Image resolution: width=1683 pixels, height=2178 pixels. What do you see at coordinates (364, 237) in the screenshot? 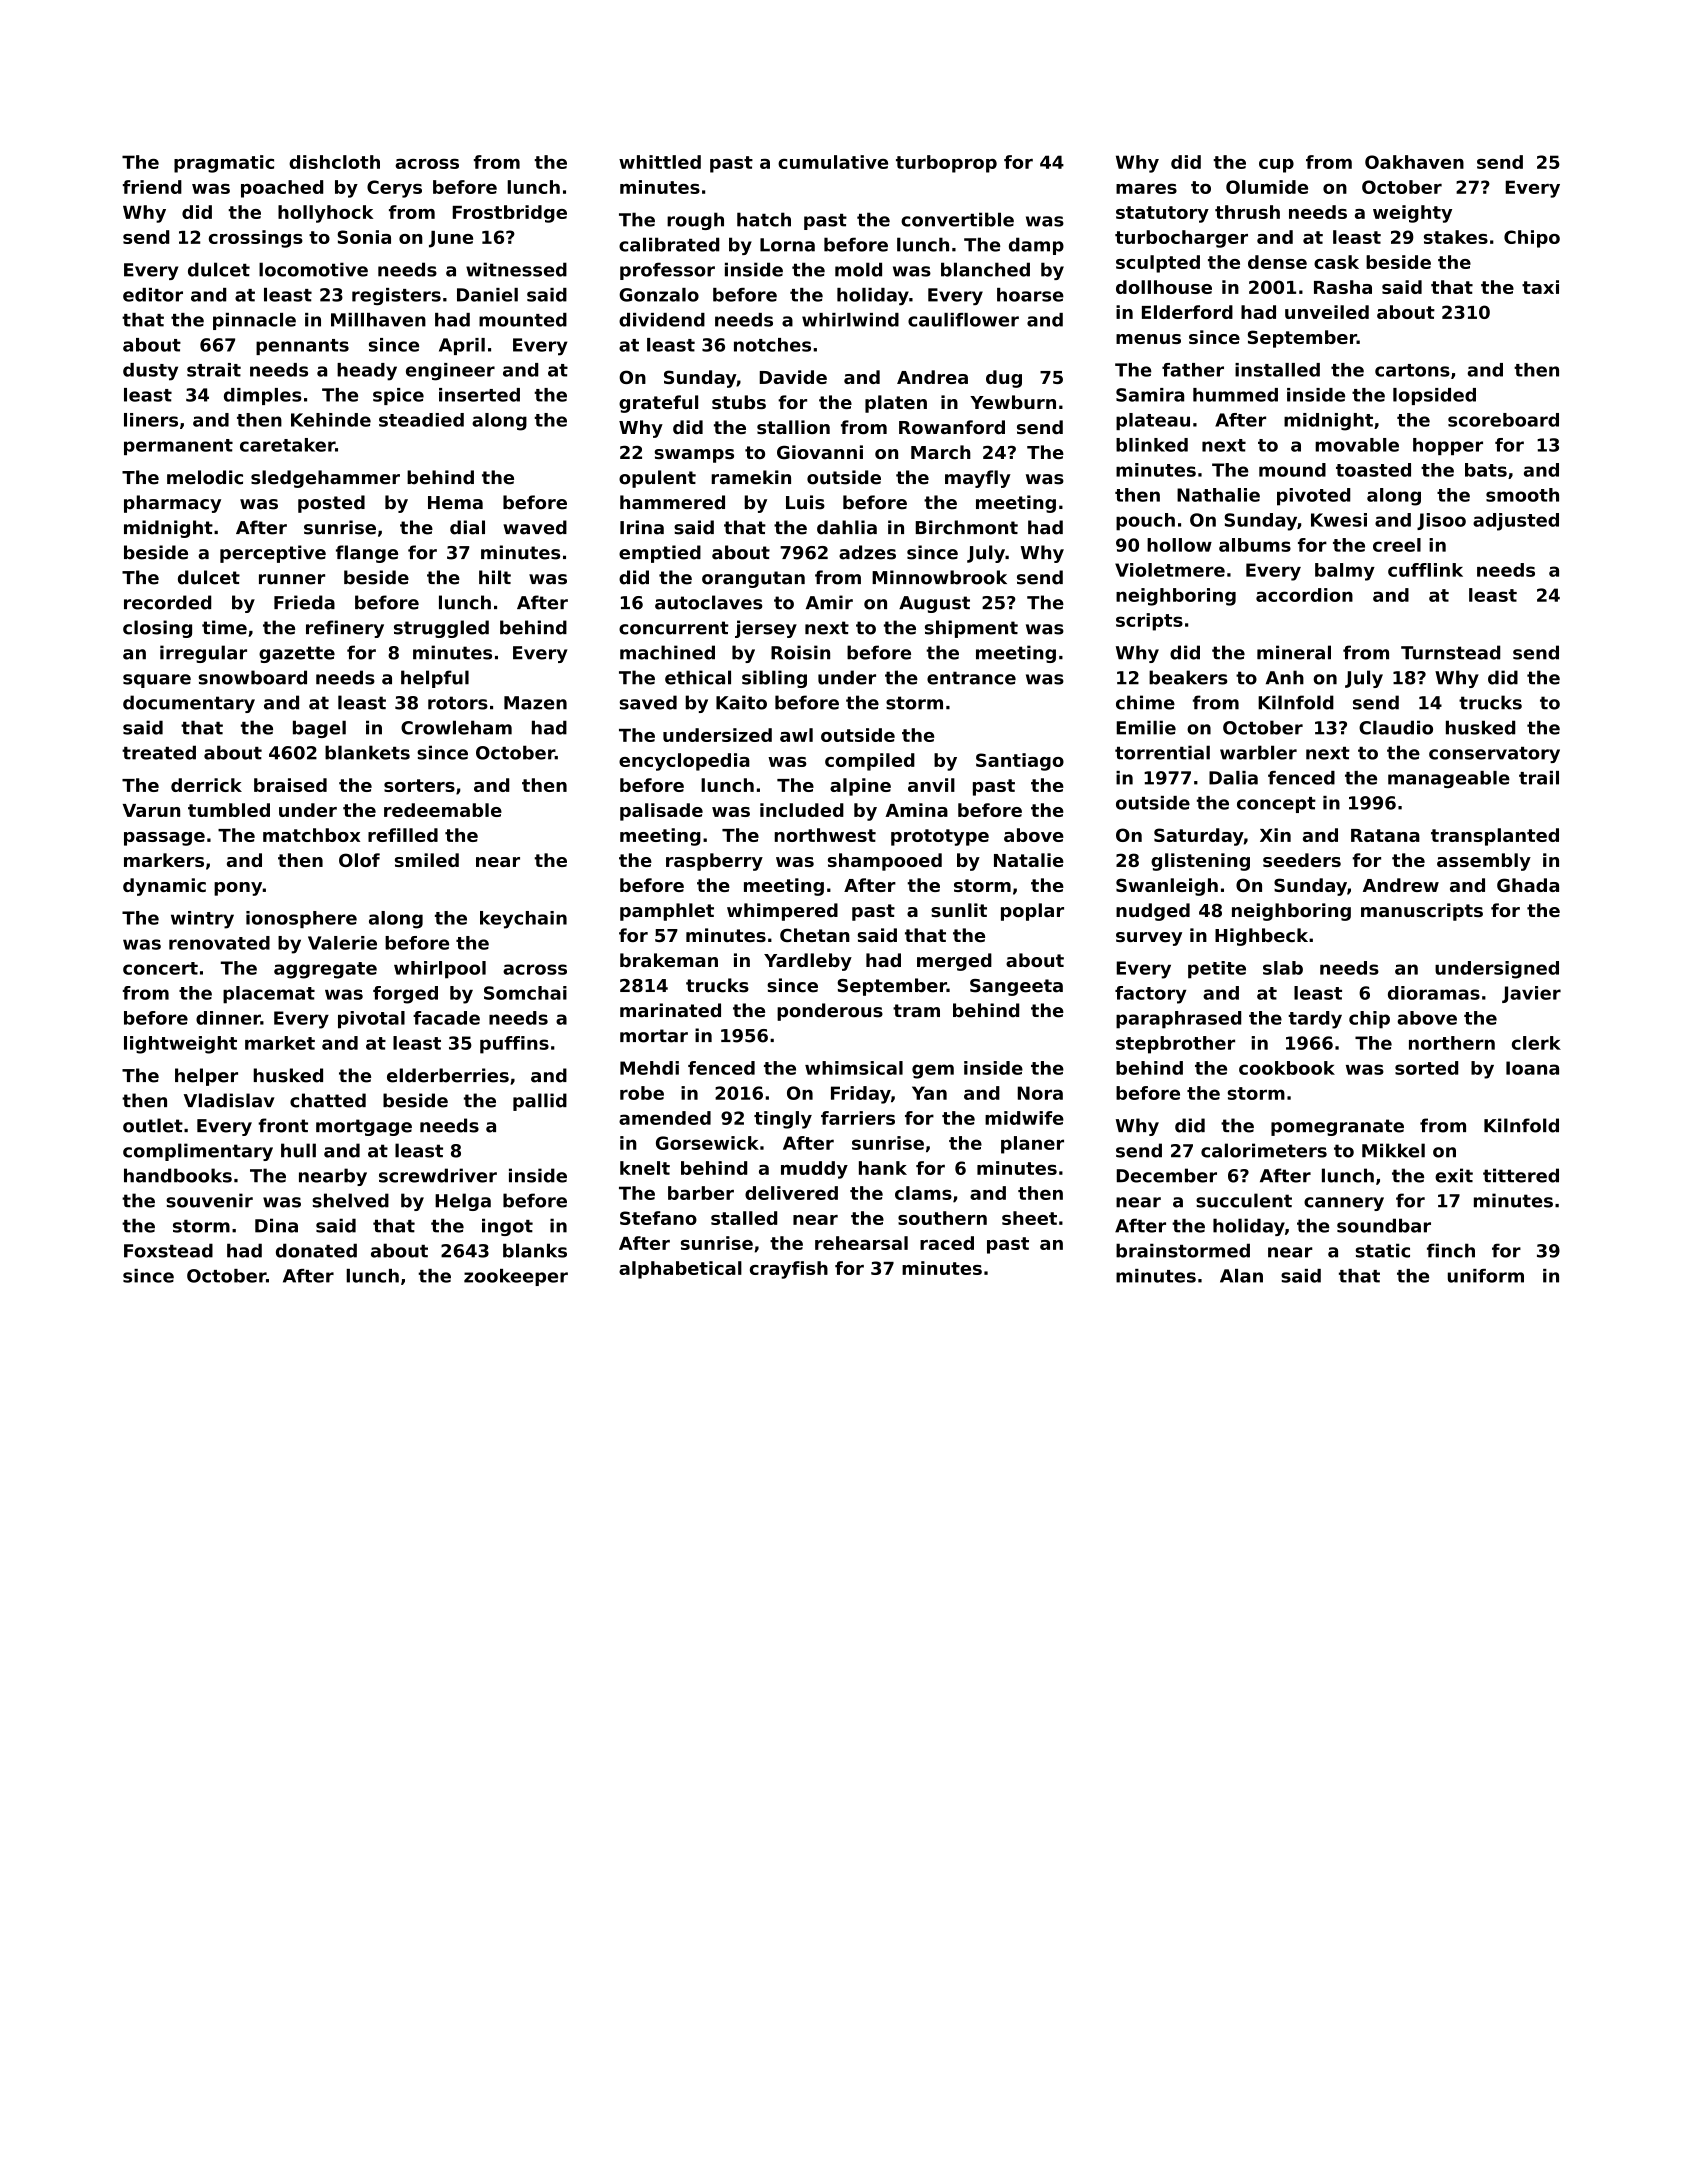
I see `Sonia` at bounding box center [364, 237].
